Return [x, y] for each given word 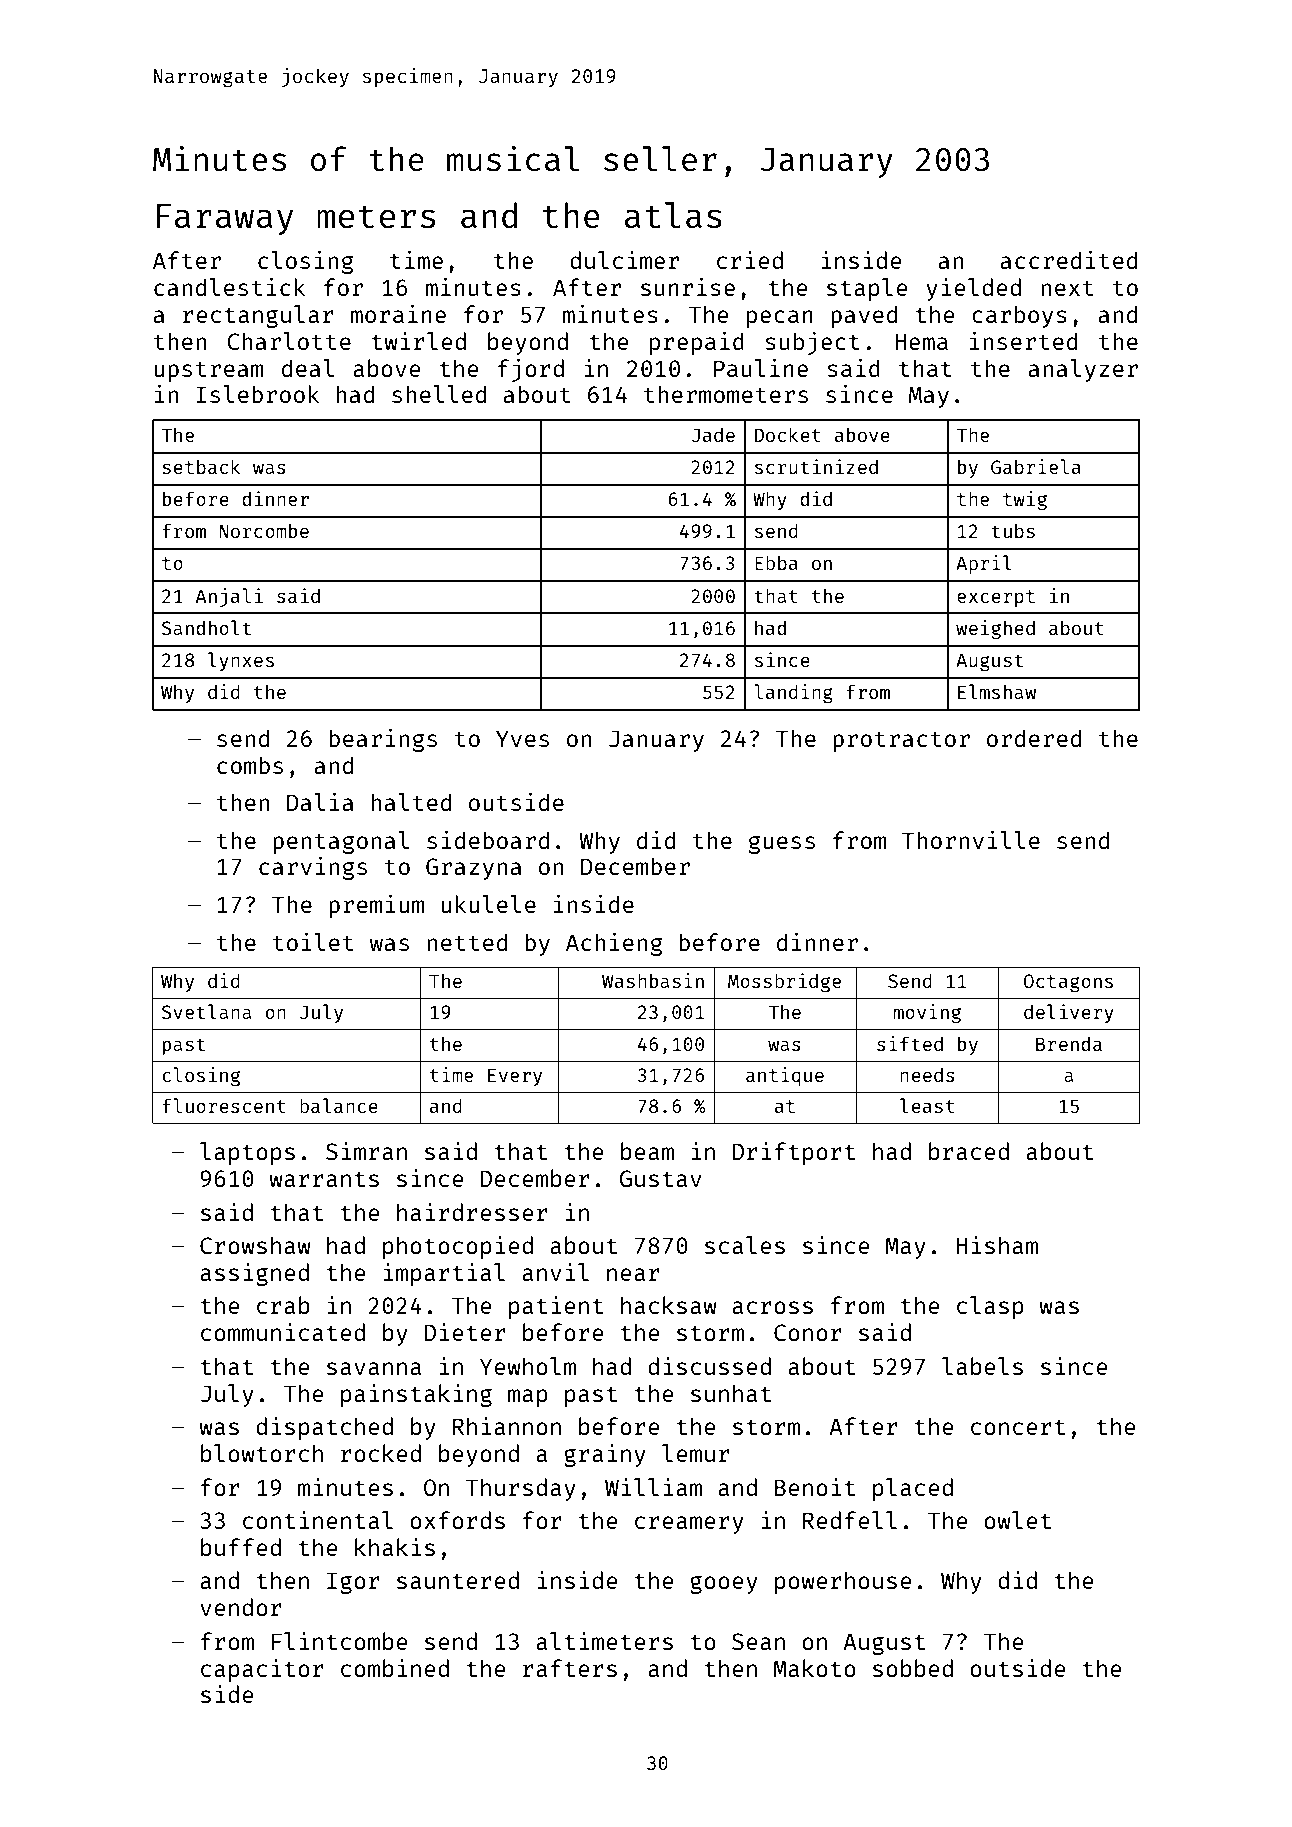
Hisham [997, 1245]
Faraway [225, 220]
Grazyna [474, 869]
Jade [713, 434]
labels [982, 1366]
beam [647, 1151]
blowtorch [262, 1453]
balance [339, 1105]
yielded [973, 289]
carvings [313, 868]
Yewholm [528, 1366]
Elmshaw [997, 691]
